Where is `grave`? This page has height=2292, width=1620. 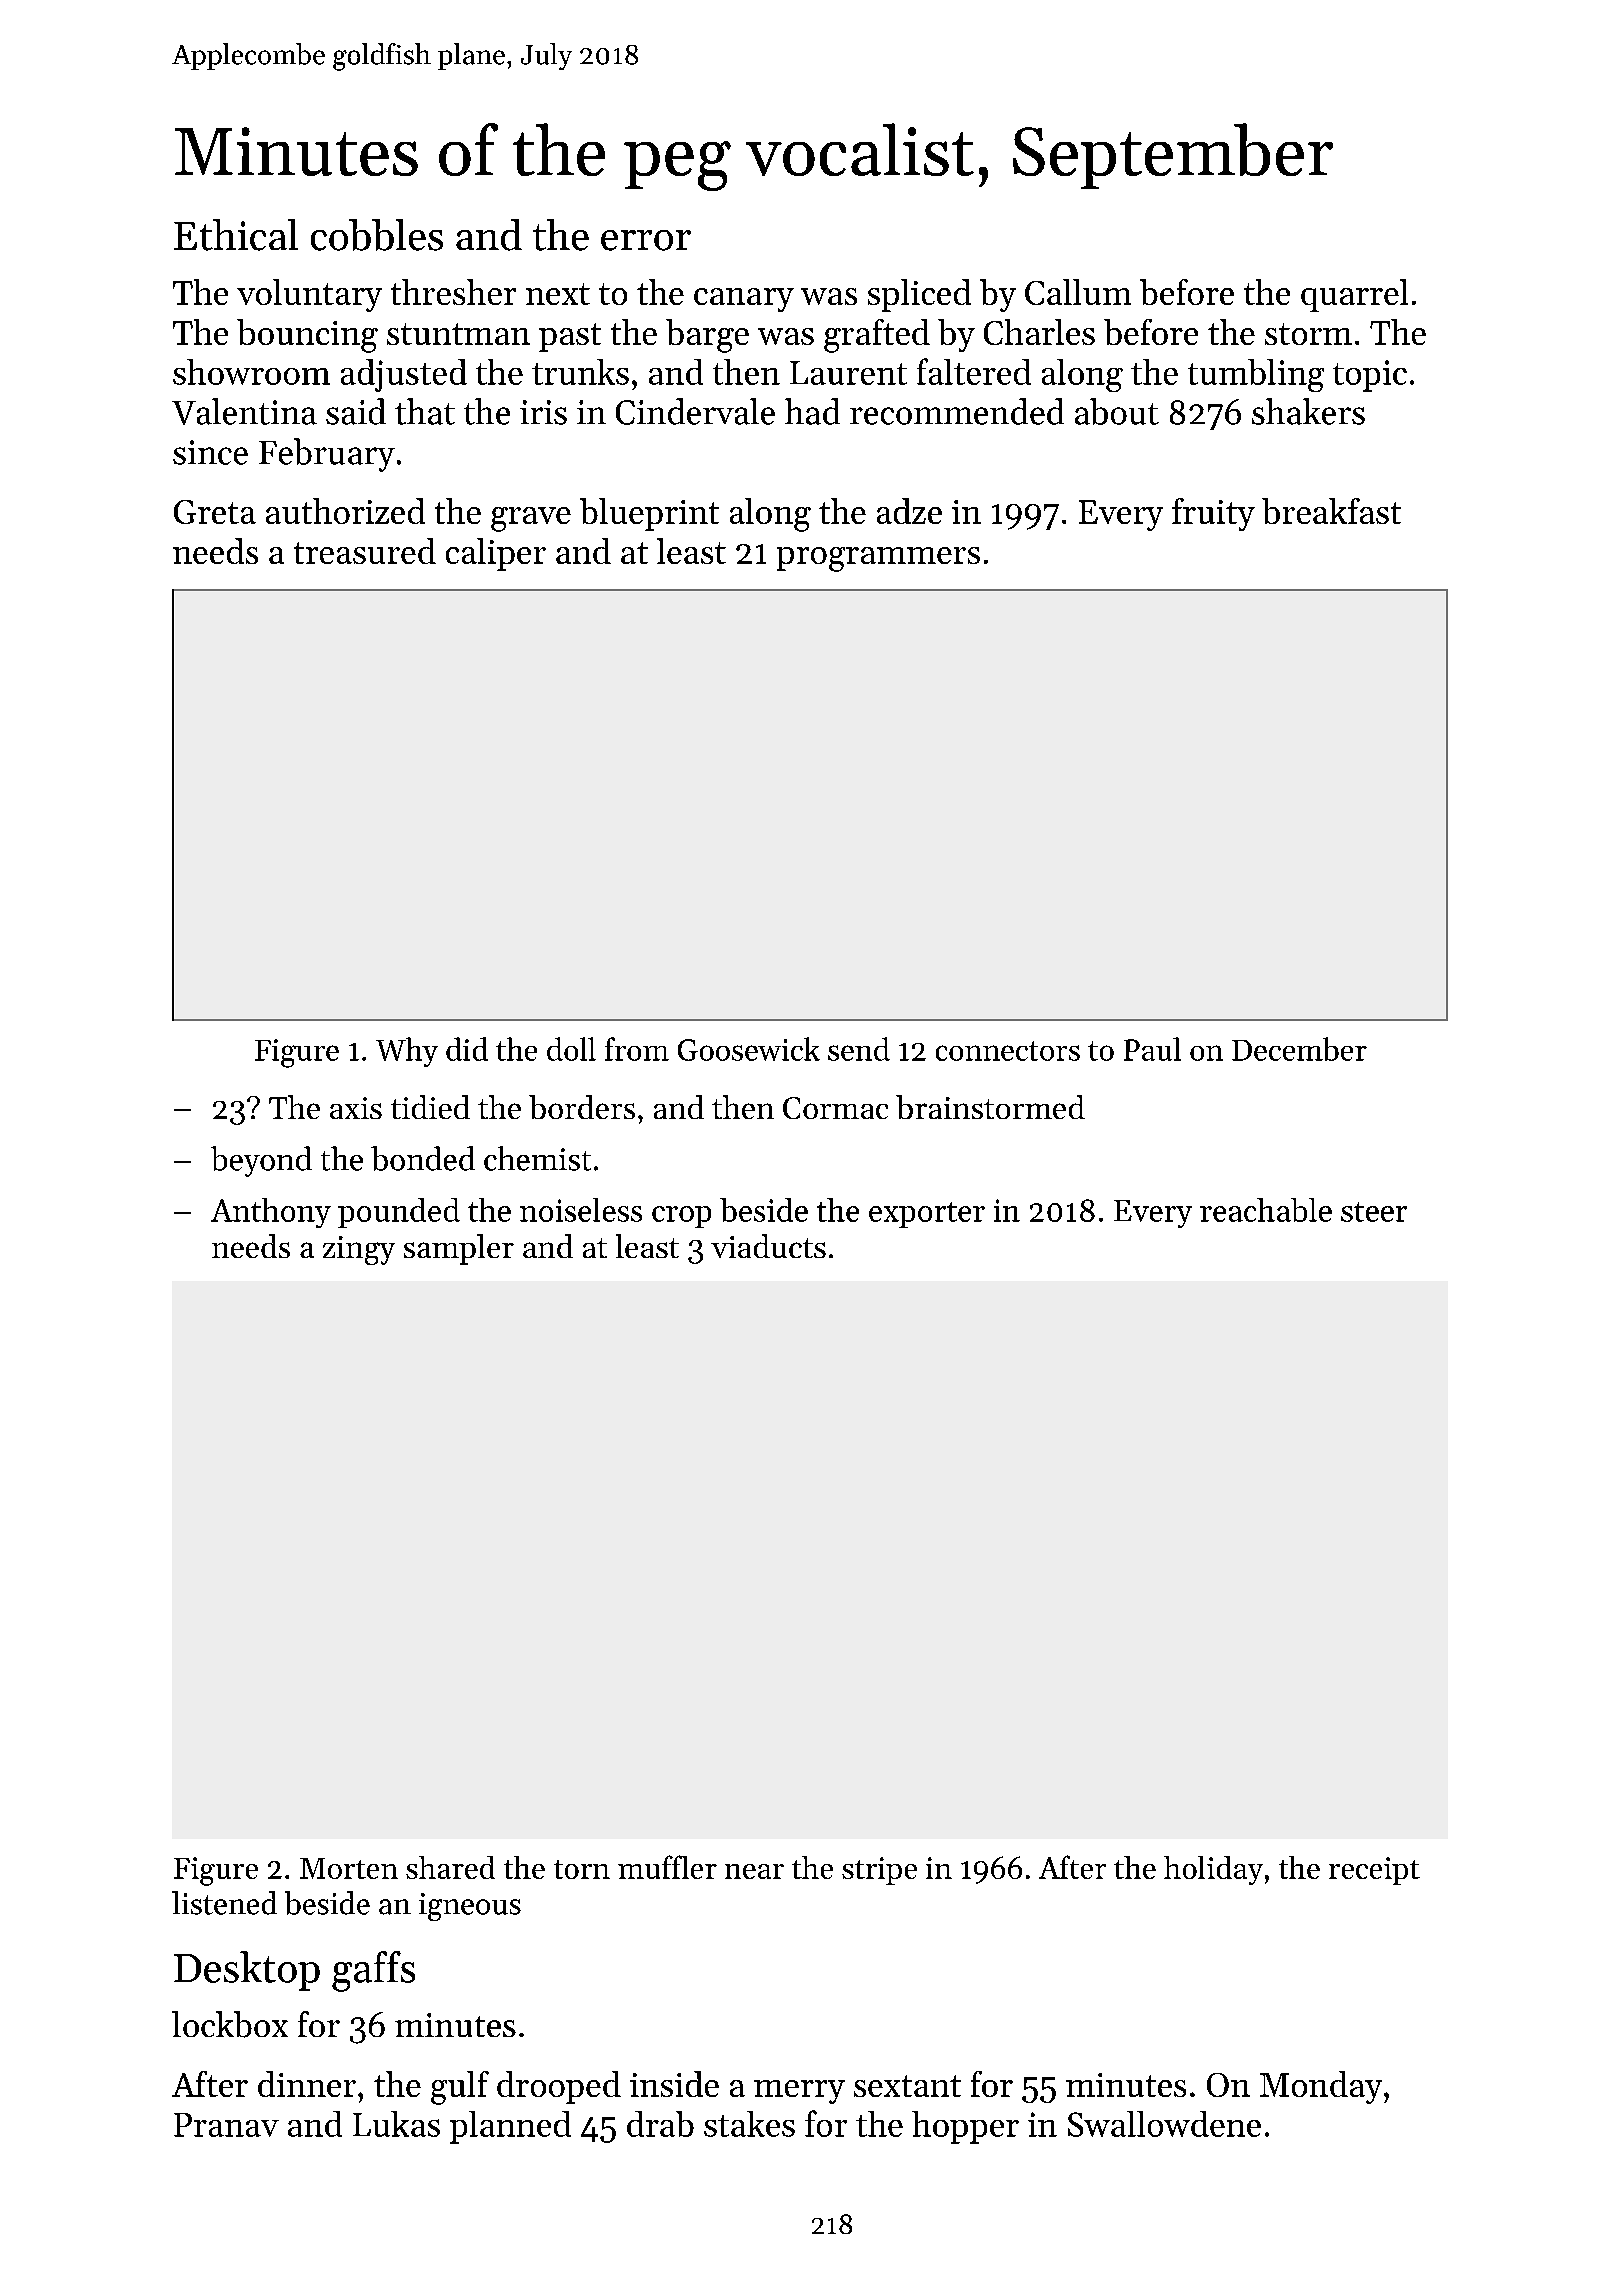 grave is located at coordinates (531, 519).
